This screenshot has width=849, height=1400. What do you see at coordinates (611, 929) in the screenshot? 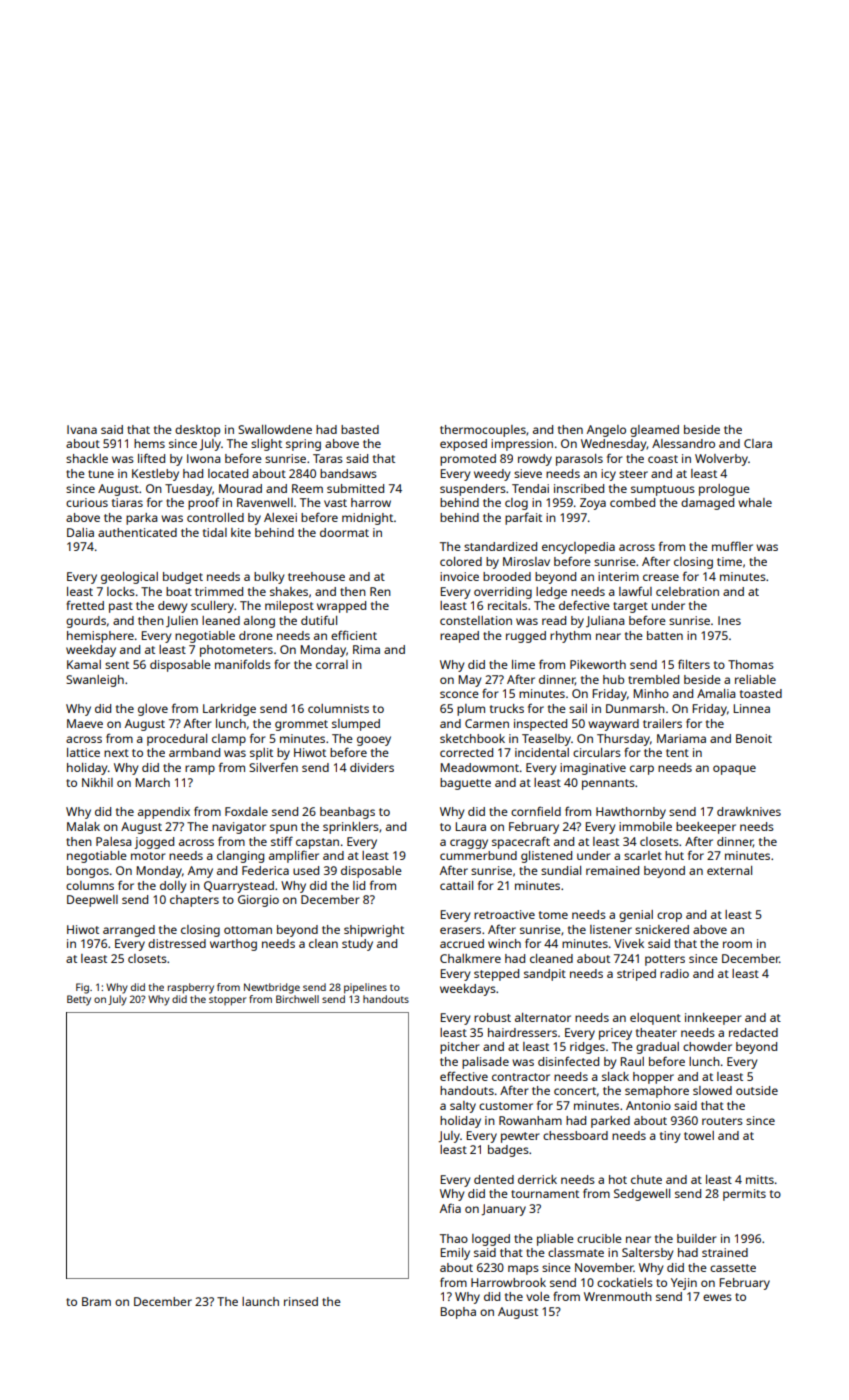
I see `listener` at bounding box center [611, 929].
